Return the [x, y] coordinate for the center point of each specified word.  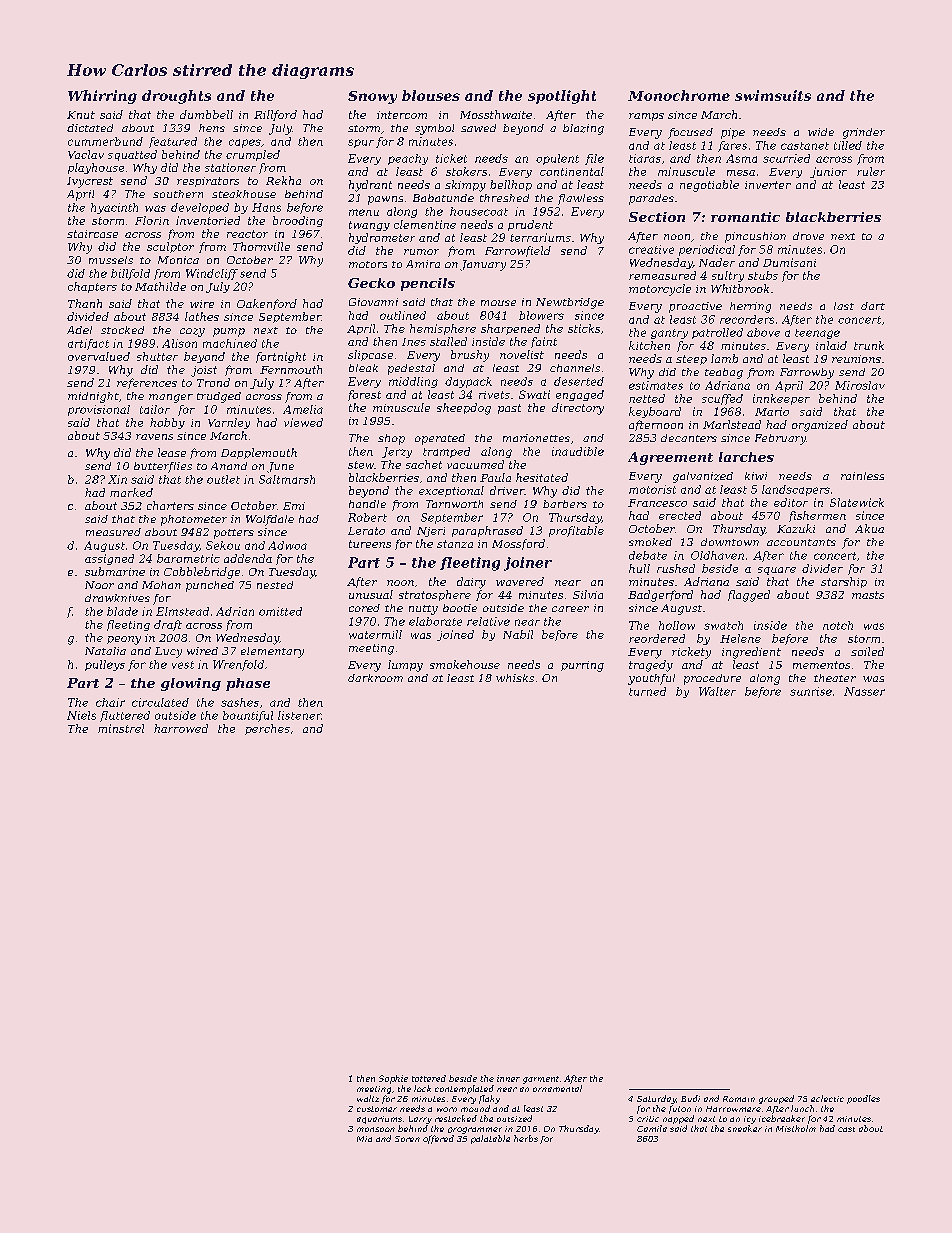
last [844, 306]
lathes [202, 316]
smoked [650, 542]
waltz [368, 1098]
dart [873, 306]
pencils [428, 284]
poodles [863, 1099]
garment [541, 1080]
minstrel [121, 728]
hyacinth [114, 208]
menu [364, 212]
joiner [528, 564]
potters [234, 534]
